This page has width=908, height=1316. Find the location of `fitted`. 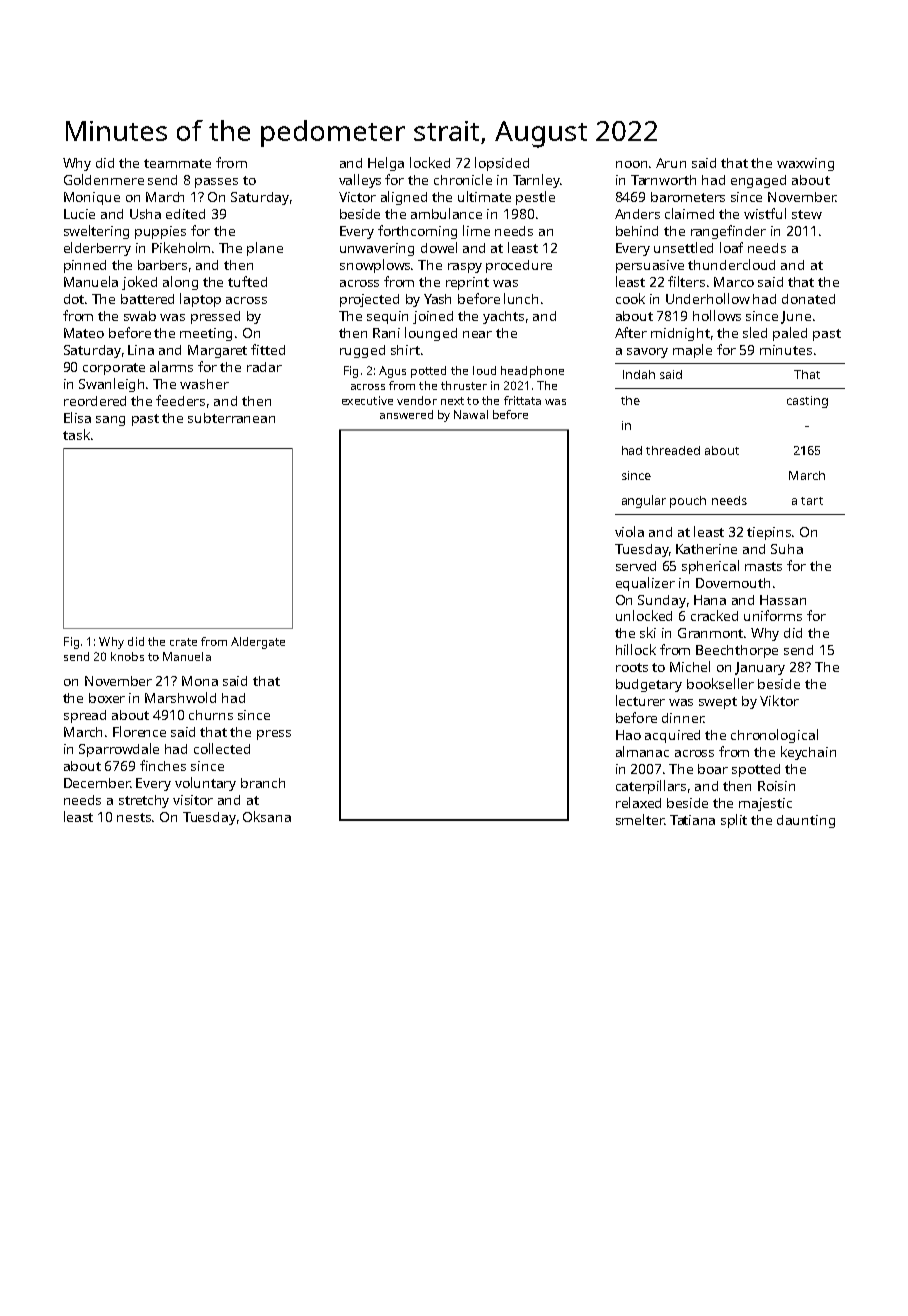

fitted is located at coordinates (268, 349).
